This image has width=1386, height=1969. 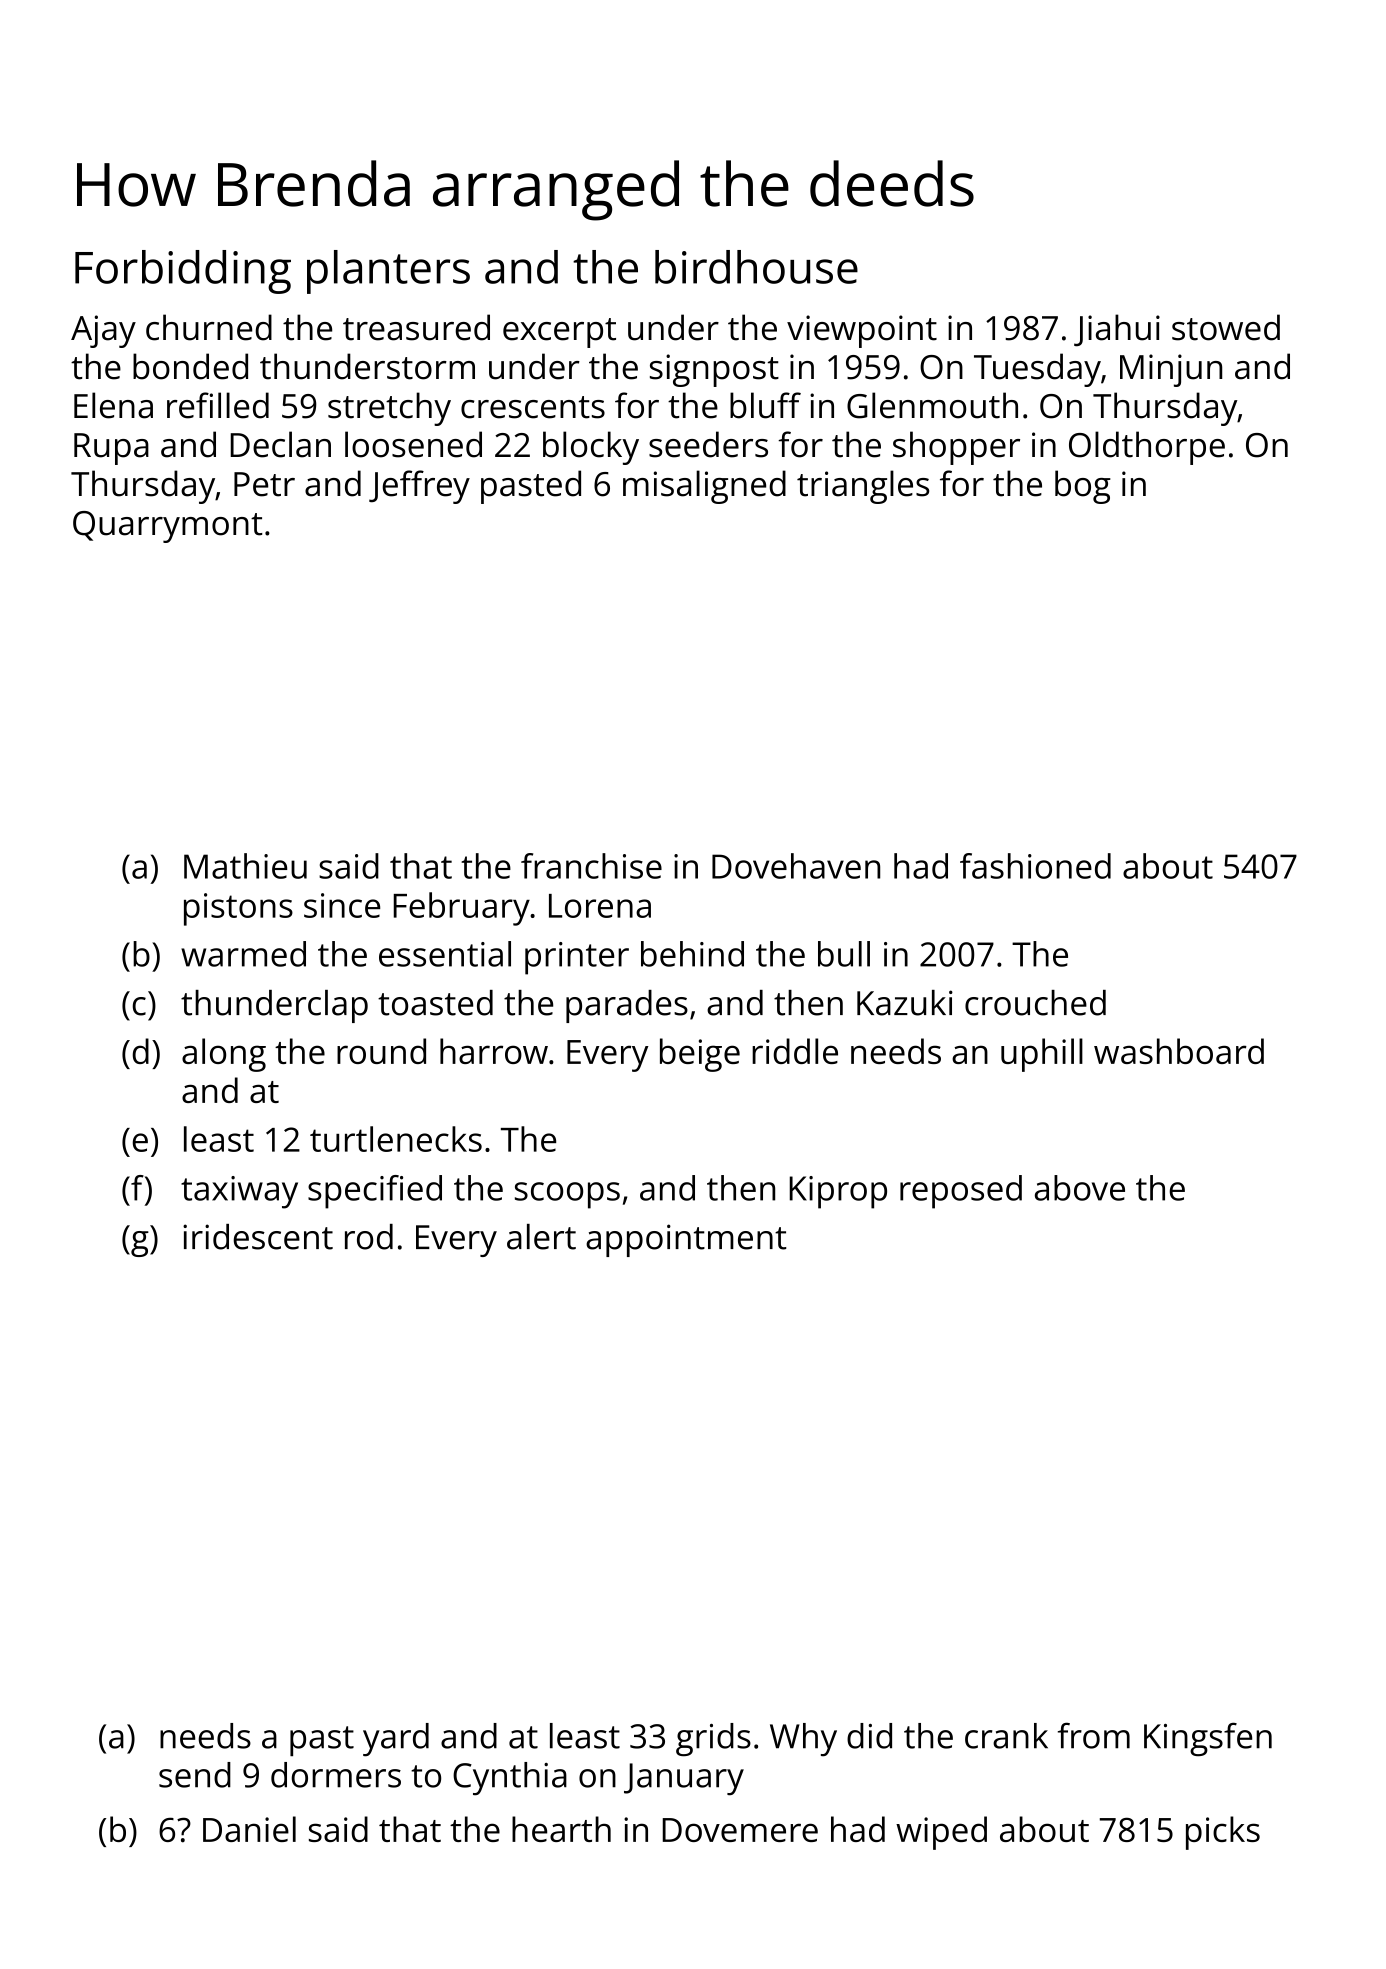 I want to click on grids, so click(x=713, y=1740).
